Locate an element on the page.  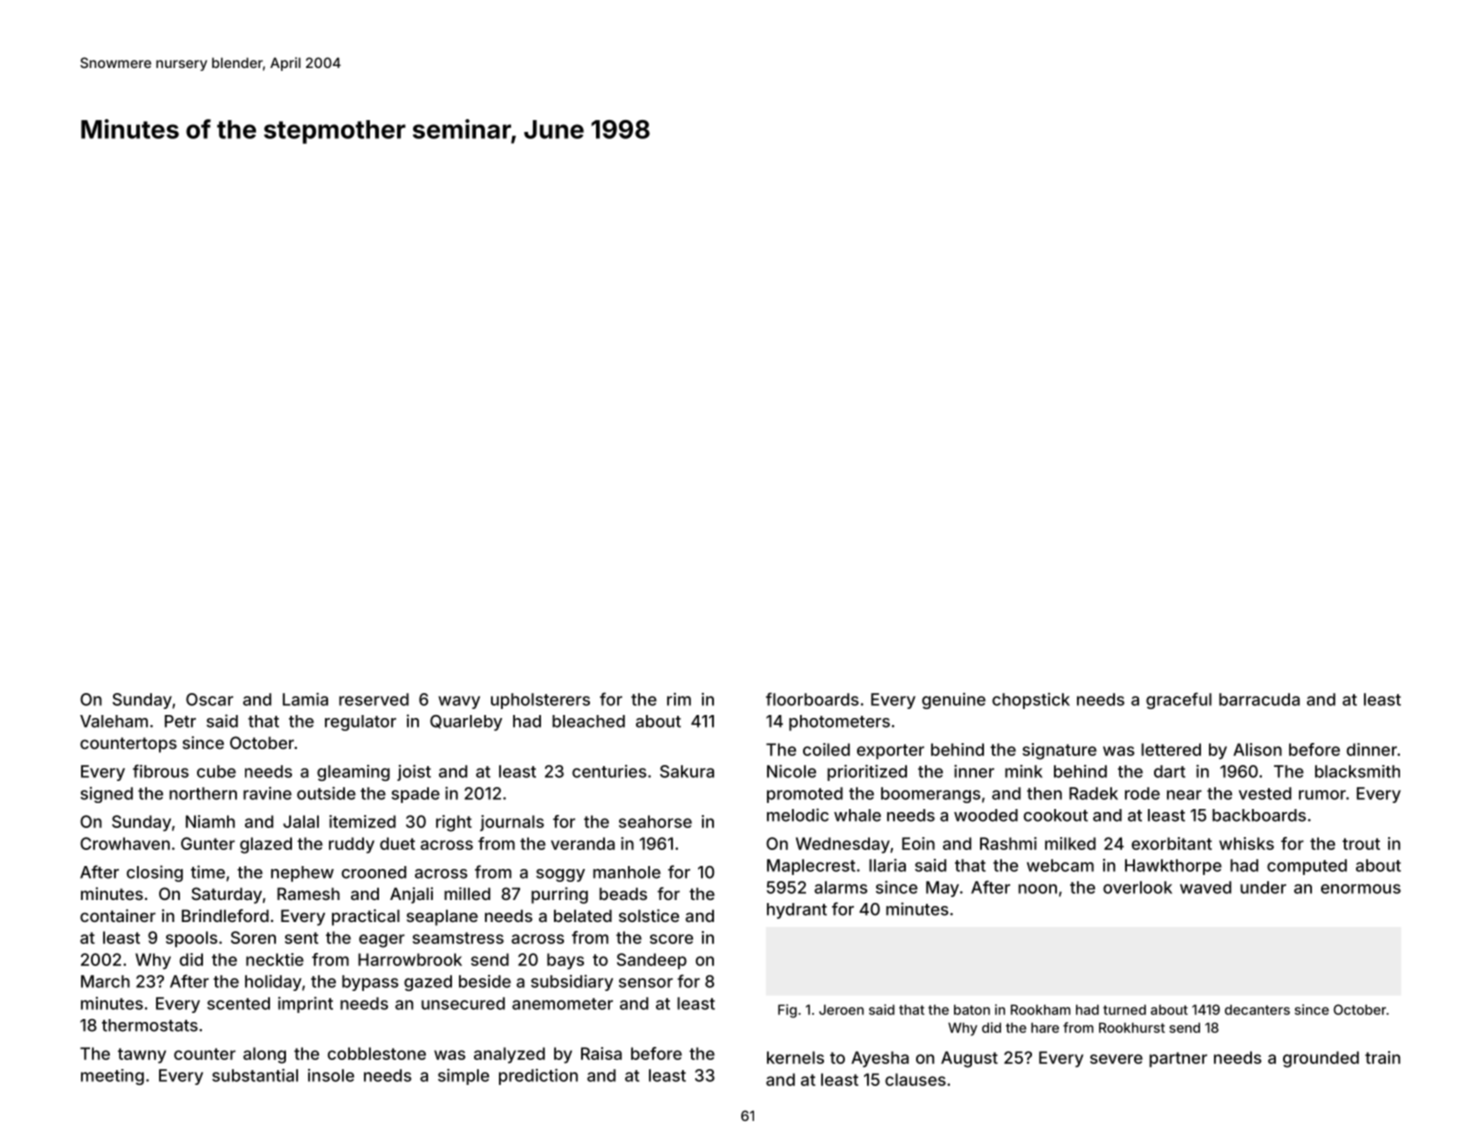
purring is located at coordinates (559, 895).
